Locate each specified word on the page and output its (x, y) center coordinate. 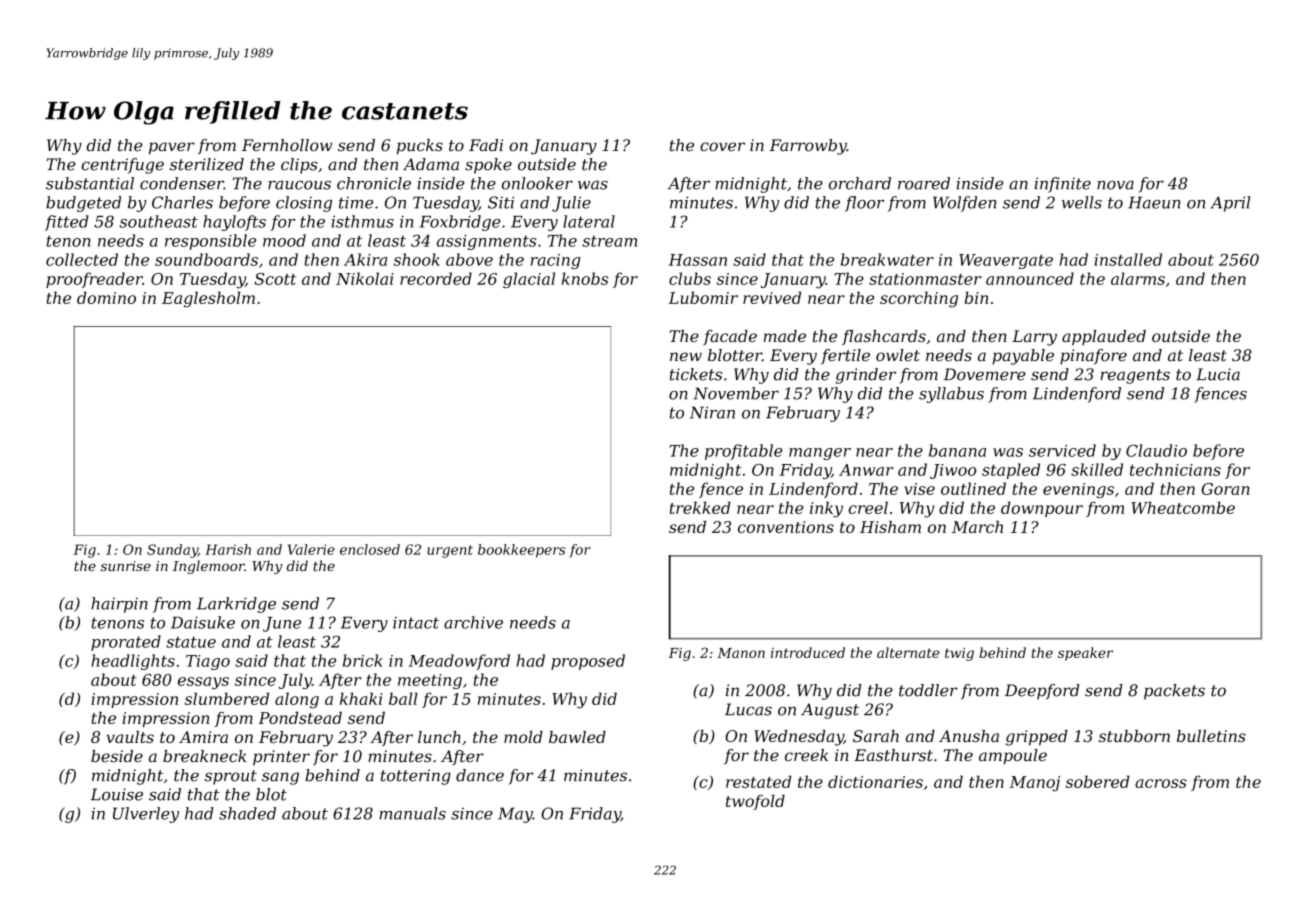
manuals (412, 813)
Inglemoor (209, 567)
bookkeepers (521, 551)
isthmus (362, 221)
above (469, 259)
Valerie (311, 549)
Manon (741, 653)
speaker (1085, 654)
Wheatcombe (1183, 507)
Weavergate (1006, 261)
